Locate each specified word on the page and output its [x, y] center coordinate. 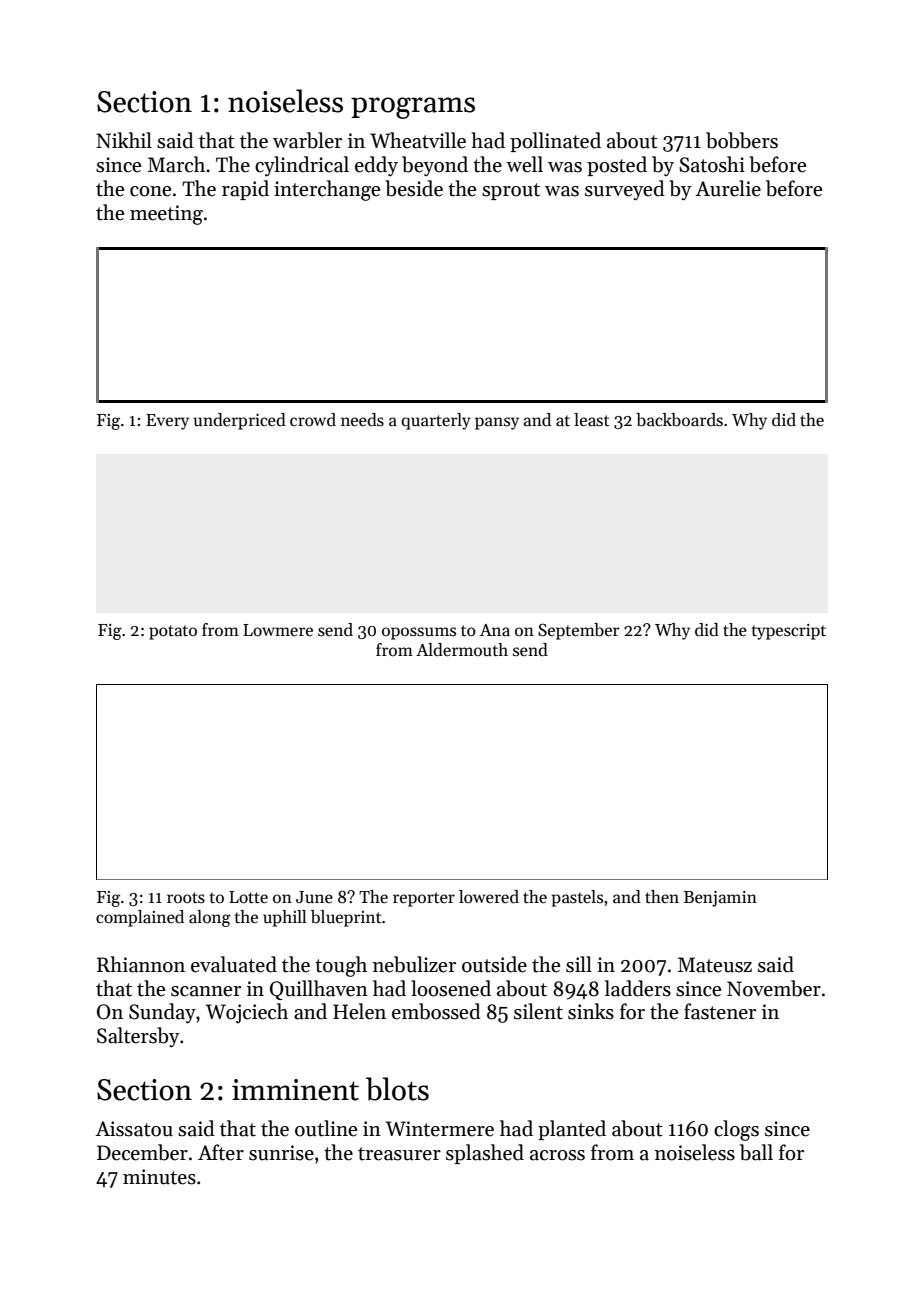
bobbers [742, 140]
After [221, 1152]
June [314, 897]
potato [173, 632]
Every [167, 422]
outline [326, 1128]
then [662, 897]
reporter [424, 899]
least [591, 420]
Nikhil [124, 140]
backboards [679, 420]
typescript [789, 632]
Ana [495, 630]
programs [413, 108]
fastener [720, 1011]
